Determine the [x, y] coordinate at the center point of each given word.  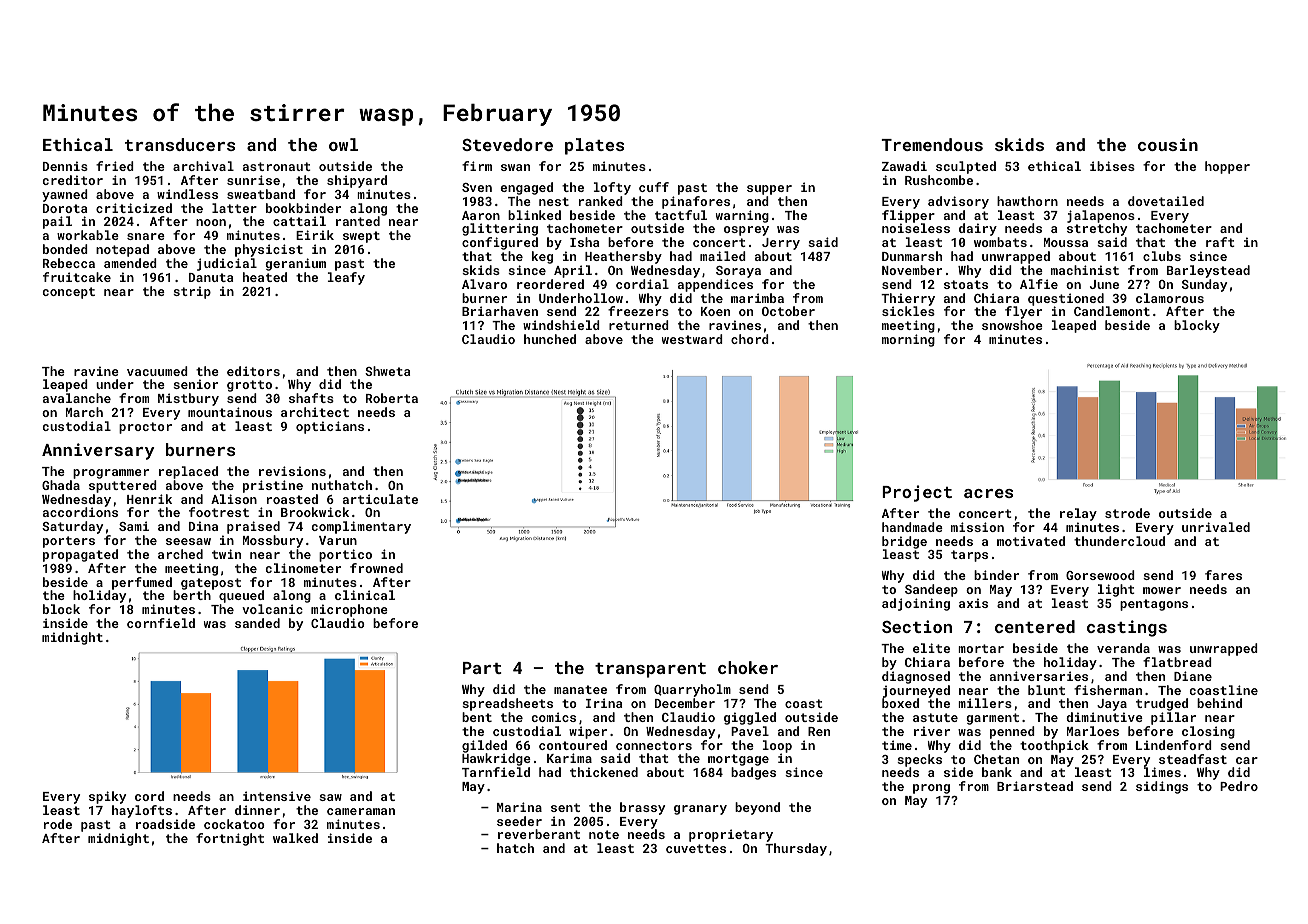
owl [343, 144]
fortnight [230, 839]
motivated [1031, 541]
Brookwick [315, 512]
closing [1208, 732]
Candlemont [1112, 311]
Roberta [392, 398]
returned [639, 325]
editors [253, 371]
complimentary [361, 527]
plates [594, 146]
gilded [484, 746]
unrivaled [1216, 527]
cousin [1168, 144]
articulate [380, 499]
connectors [654, 745]
